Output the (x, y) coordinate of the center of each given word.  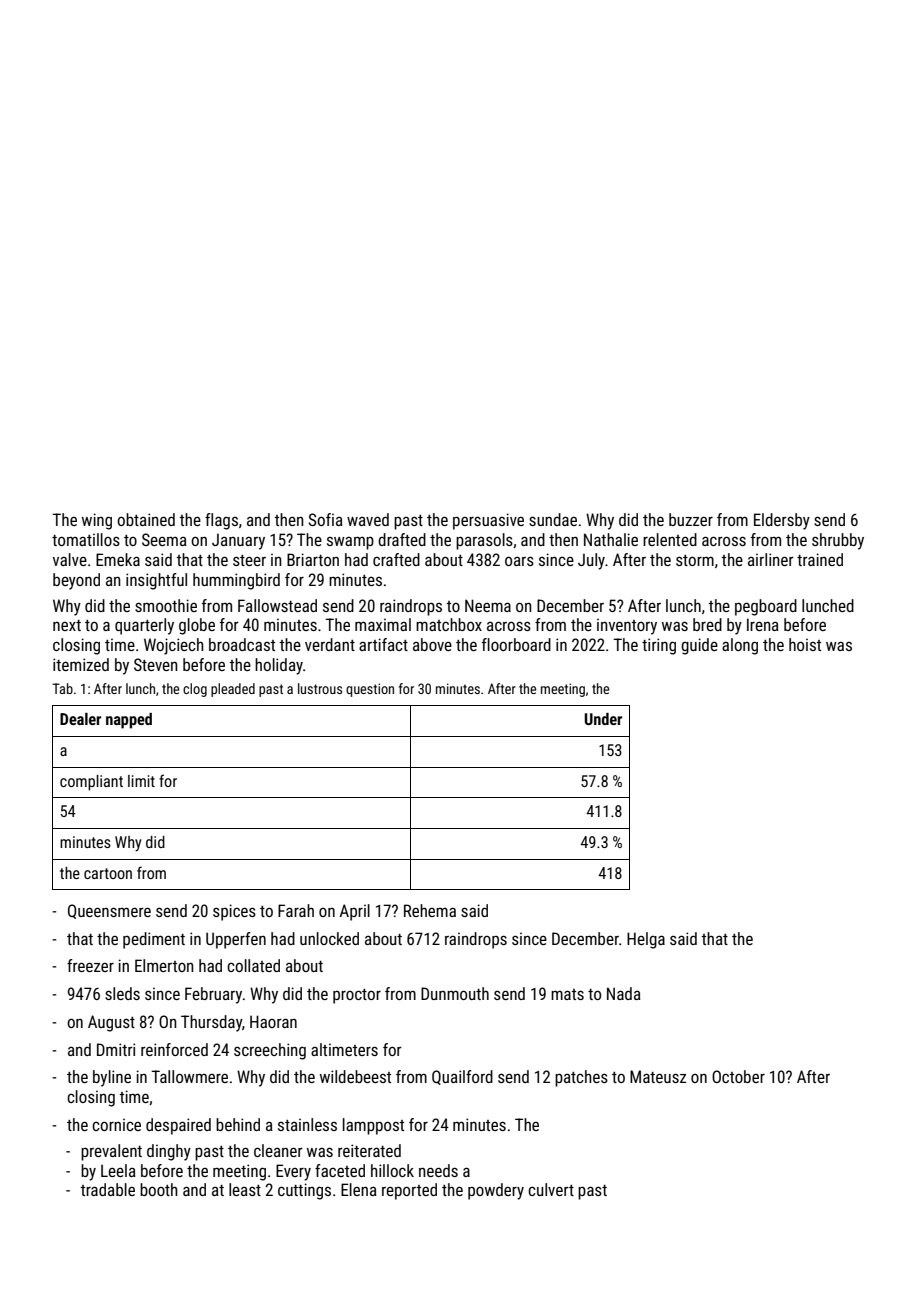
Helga (646, 940)
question (370, 690)
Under (603, 719)
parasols (484, 541)
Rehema (430, 910)
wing (97, 521)
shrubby (838, 541)
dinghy (169, 1152)
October (738, 1076)
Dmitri (116, 1049)
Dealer (80, 719)
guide (699, 646)
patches (581, 1078)
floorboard (516, 644)
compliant (91, 783)
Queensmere (109, 911)
